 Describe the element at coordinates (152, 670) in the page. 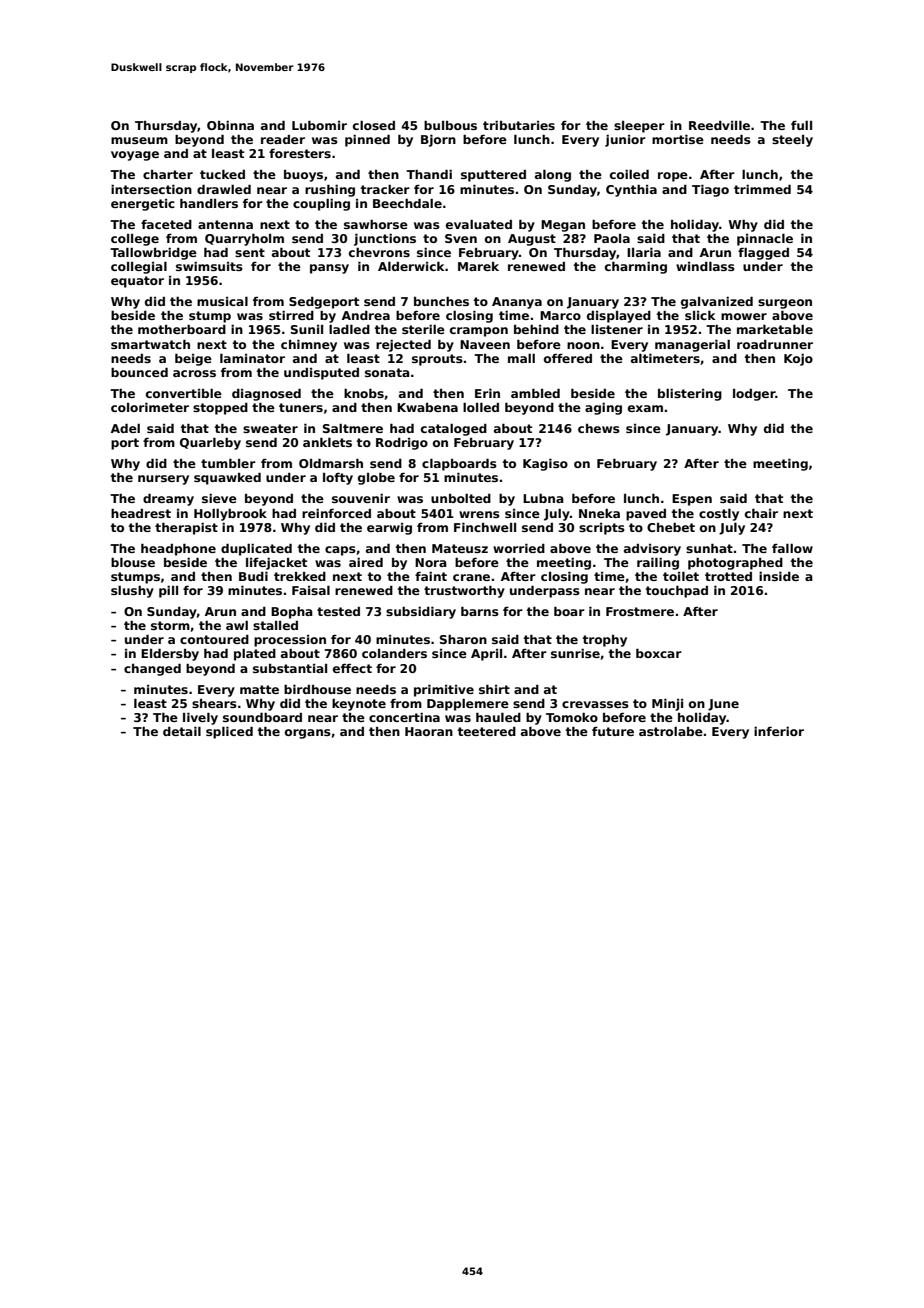

I see `changed` at that location.
